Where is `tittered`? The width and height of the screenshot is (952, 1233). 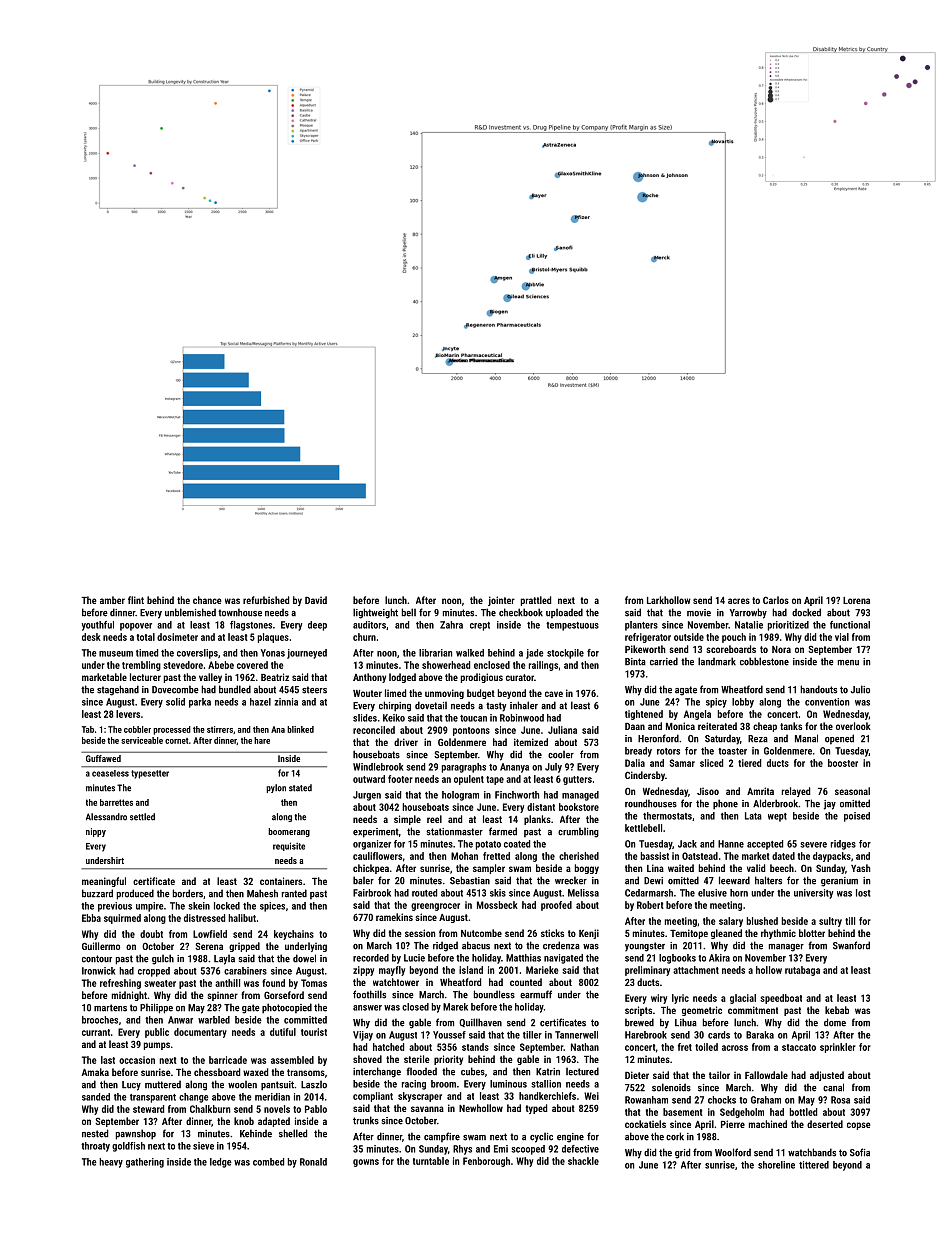
tittered is located at coordinates (814, 1165).
